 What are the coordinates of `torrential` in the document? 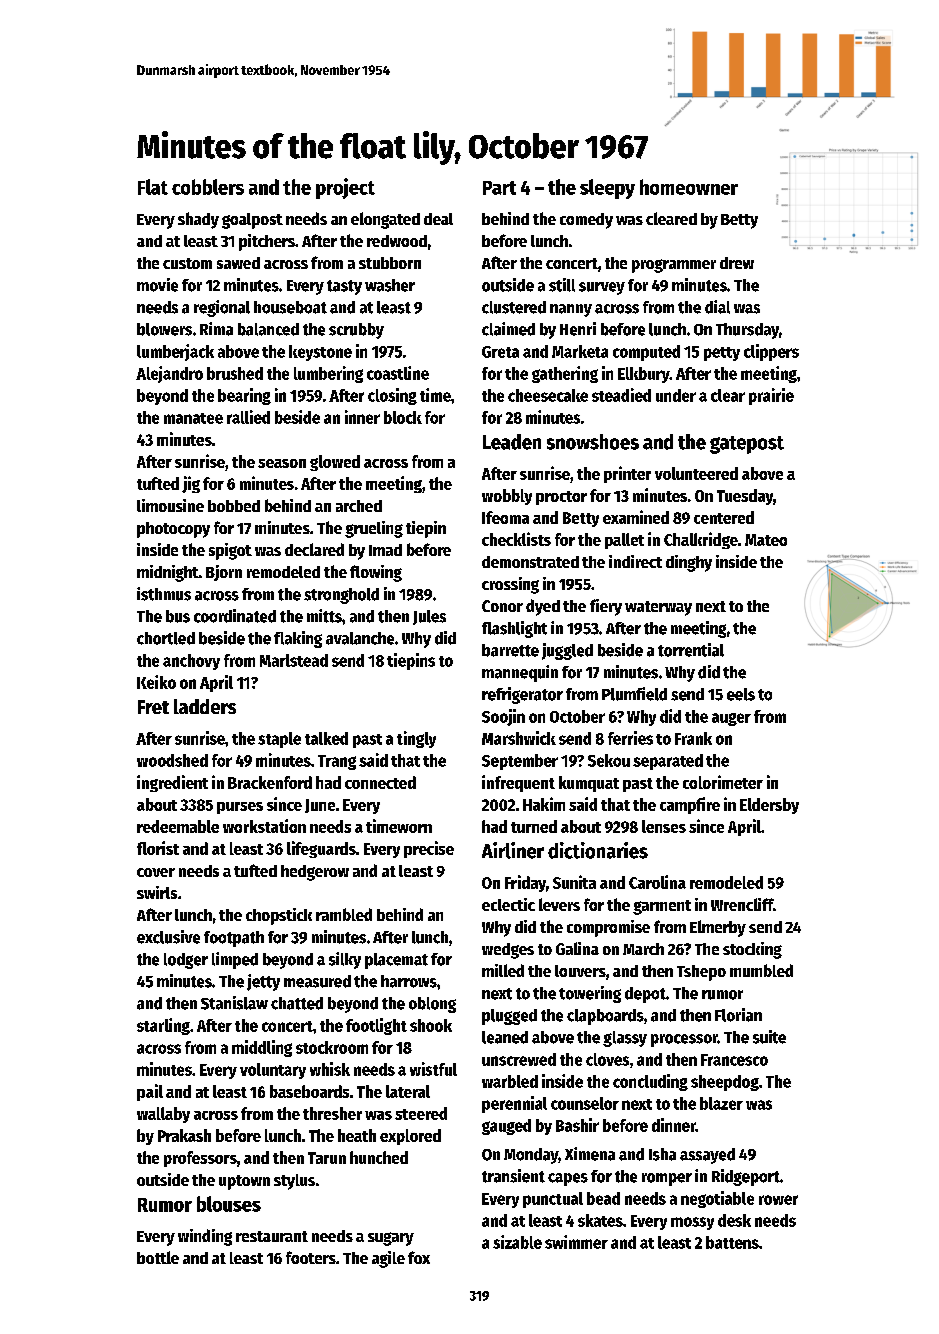 It's located at (691, 650).
